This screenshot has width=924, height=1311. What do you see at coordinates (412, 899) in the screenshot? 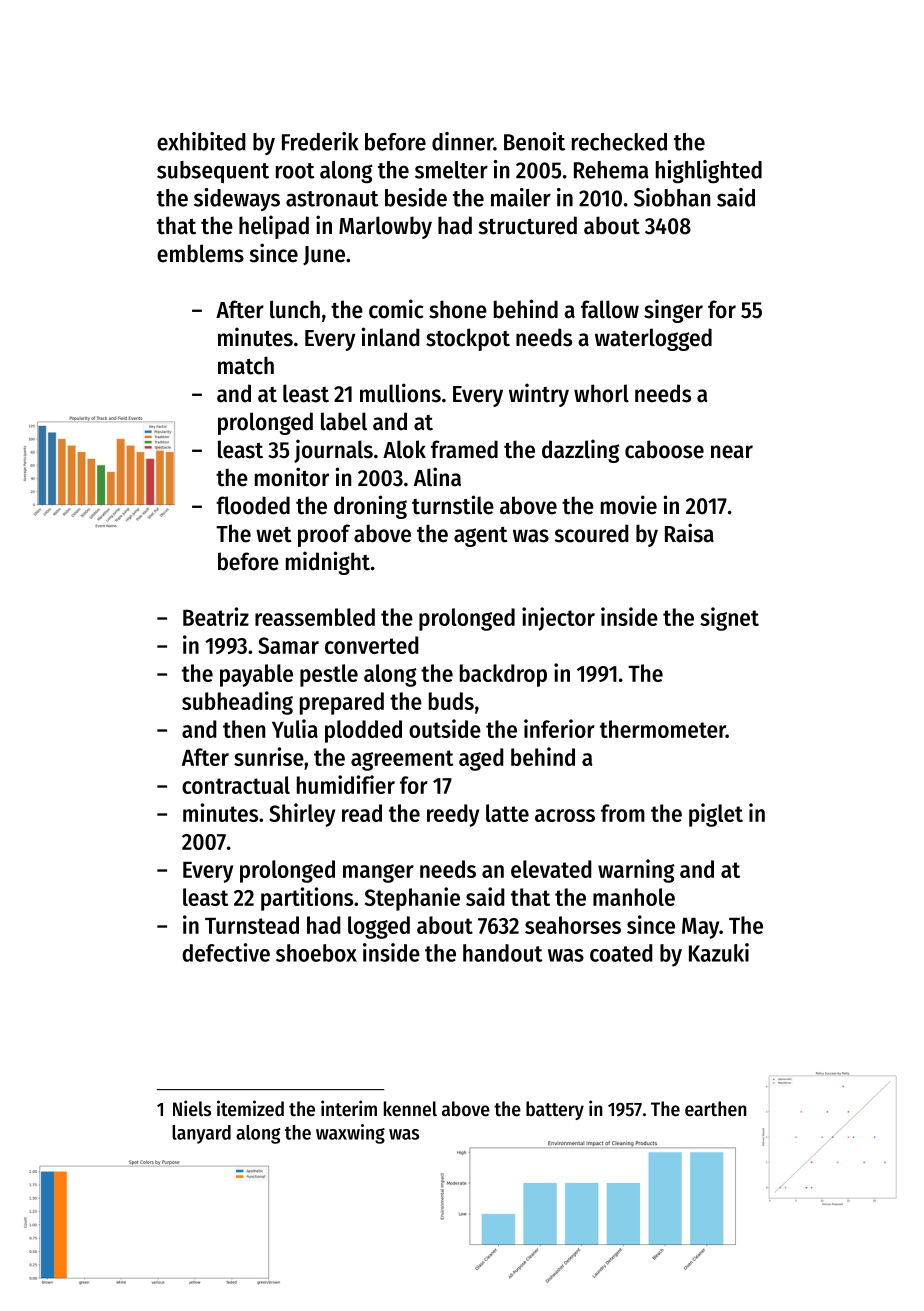
I see `Stephanie` at bounding box center [412, 899].
